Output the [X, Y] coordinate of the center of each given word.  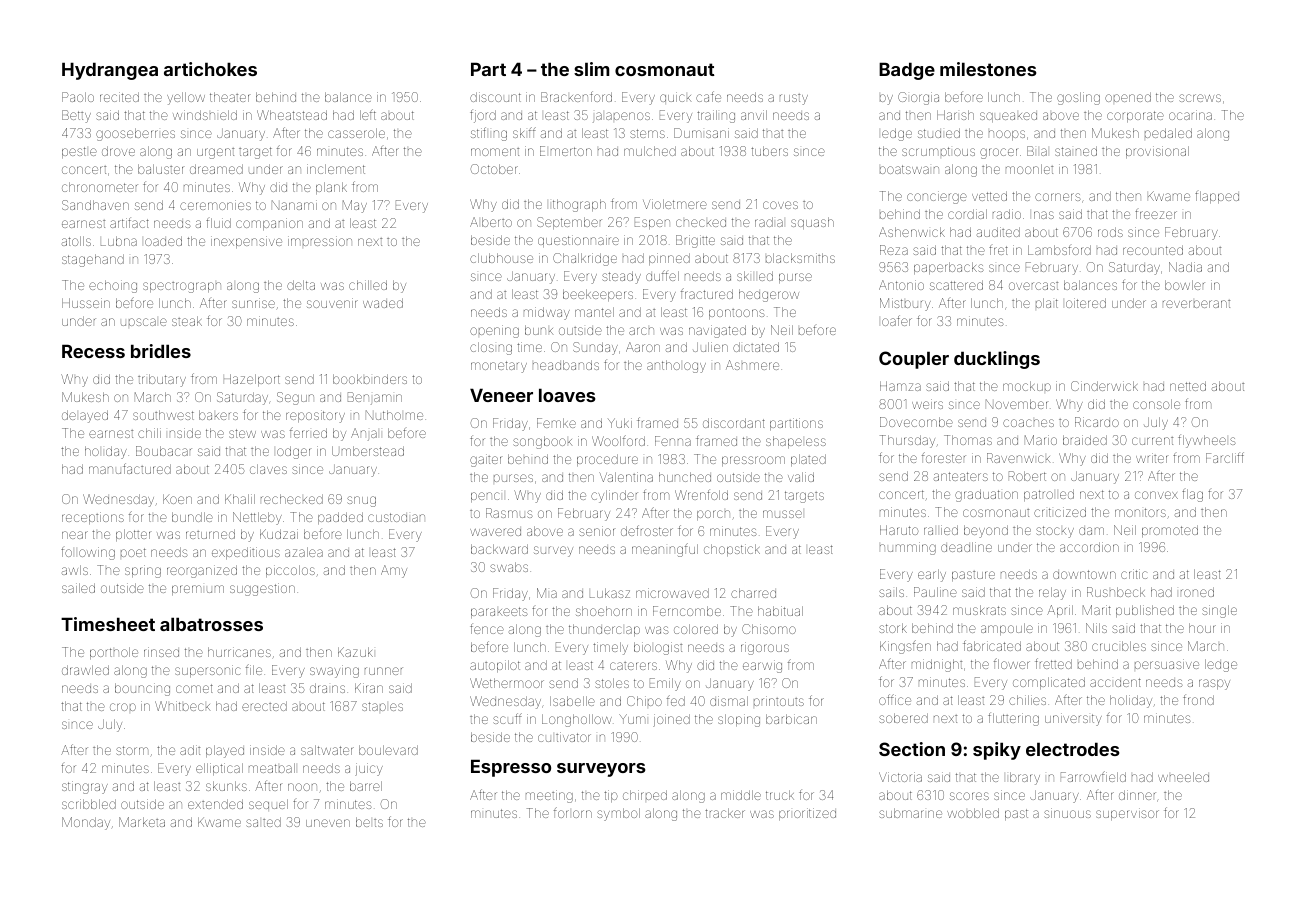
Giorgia [918, 98]
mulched [650, 151]
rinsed [161, 652]
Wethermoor [507, 683]
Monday [86, 823]
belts [369, 822]
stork [893, 628]
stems [647, 133]
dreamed [216, 169]
